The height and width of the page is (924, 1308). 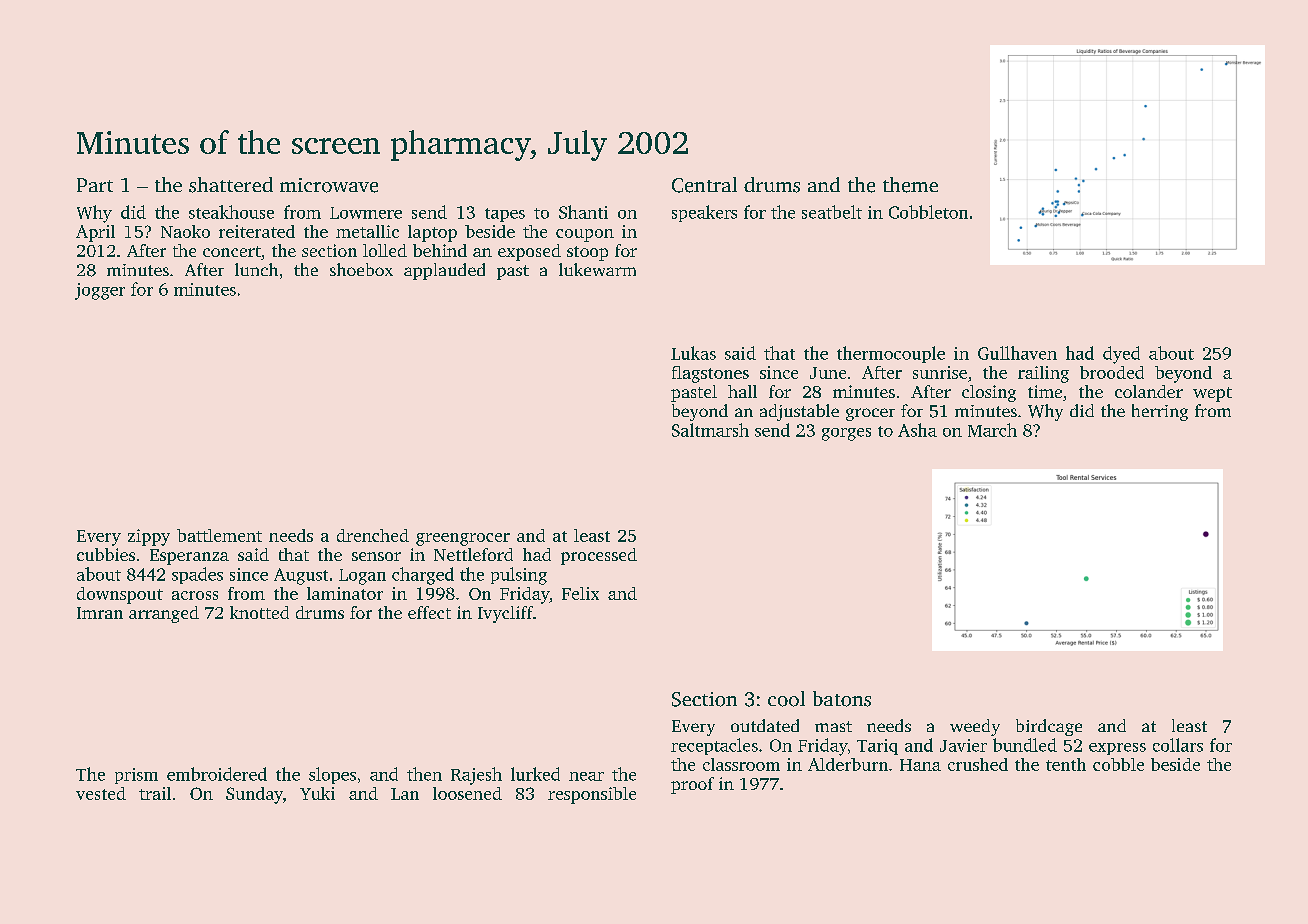 I want to click on collars, so click(x=1178, y=745).
